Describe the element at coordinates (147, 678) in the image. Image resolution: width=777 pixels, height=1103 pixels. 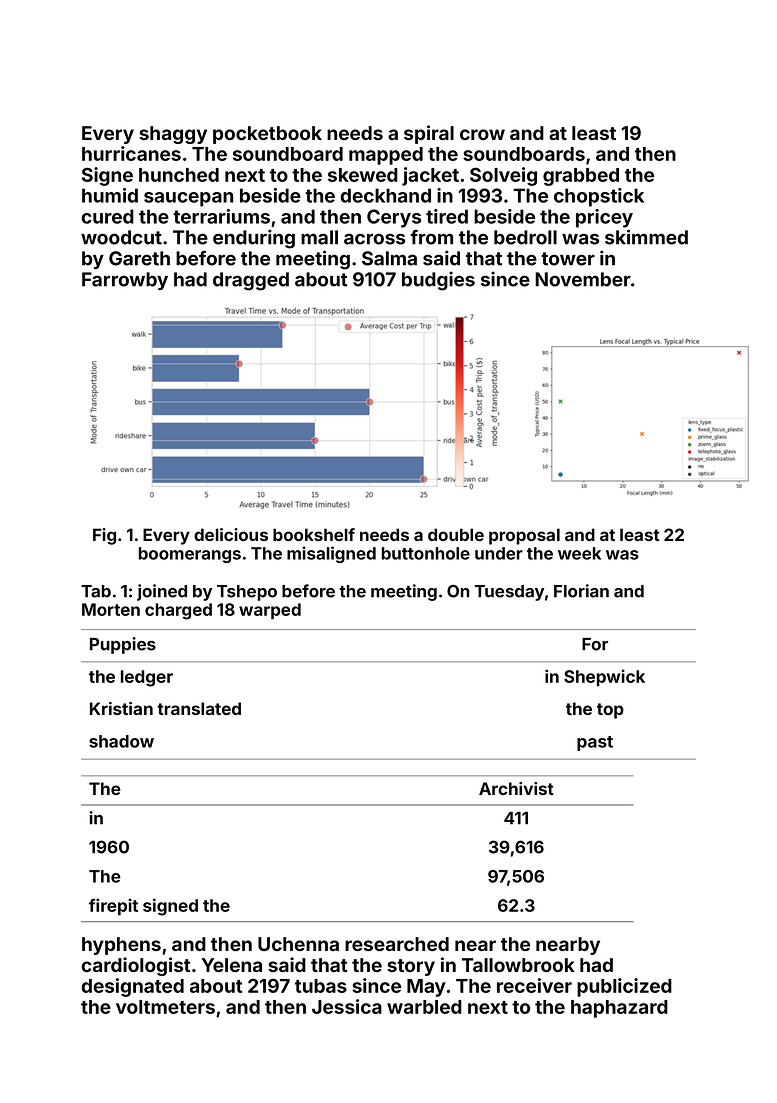
I see `ledger` at that location.
